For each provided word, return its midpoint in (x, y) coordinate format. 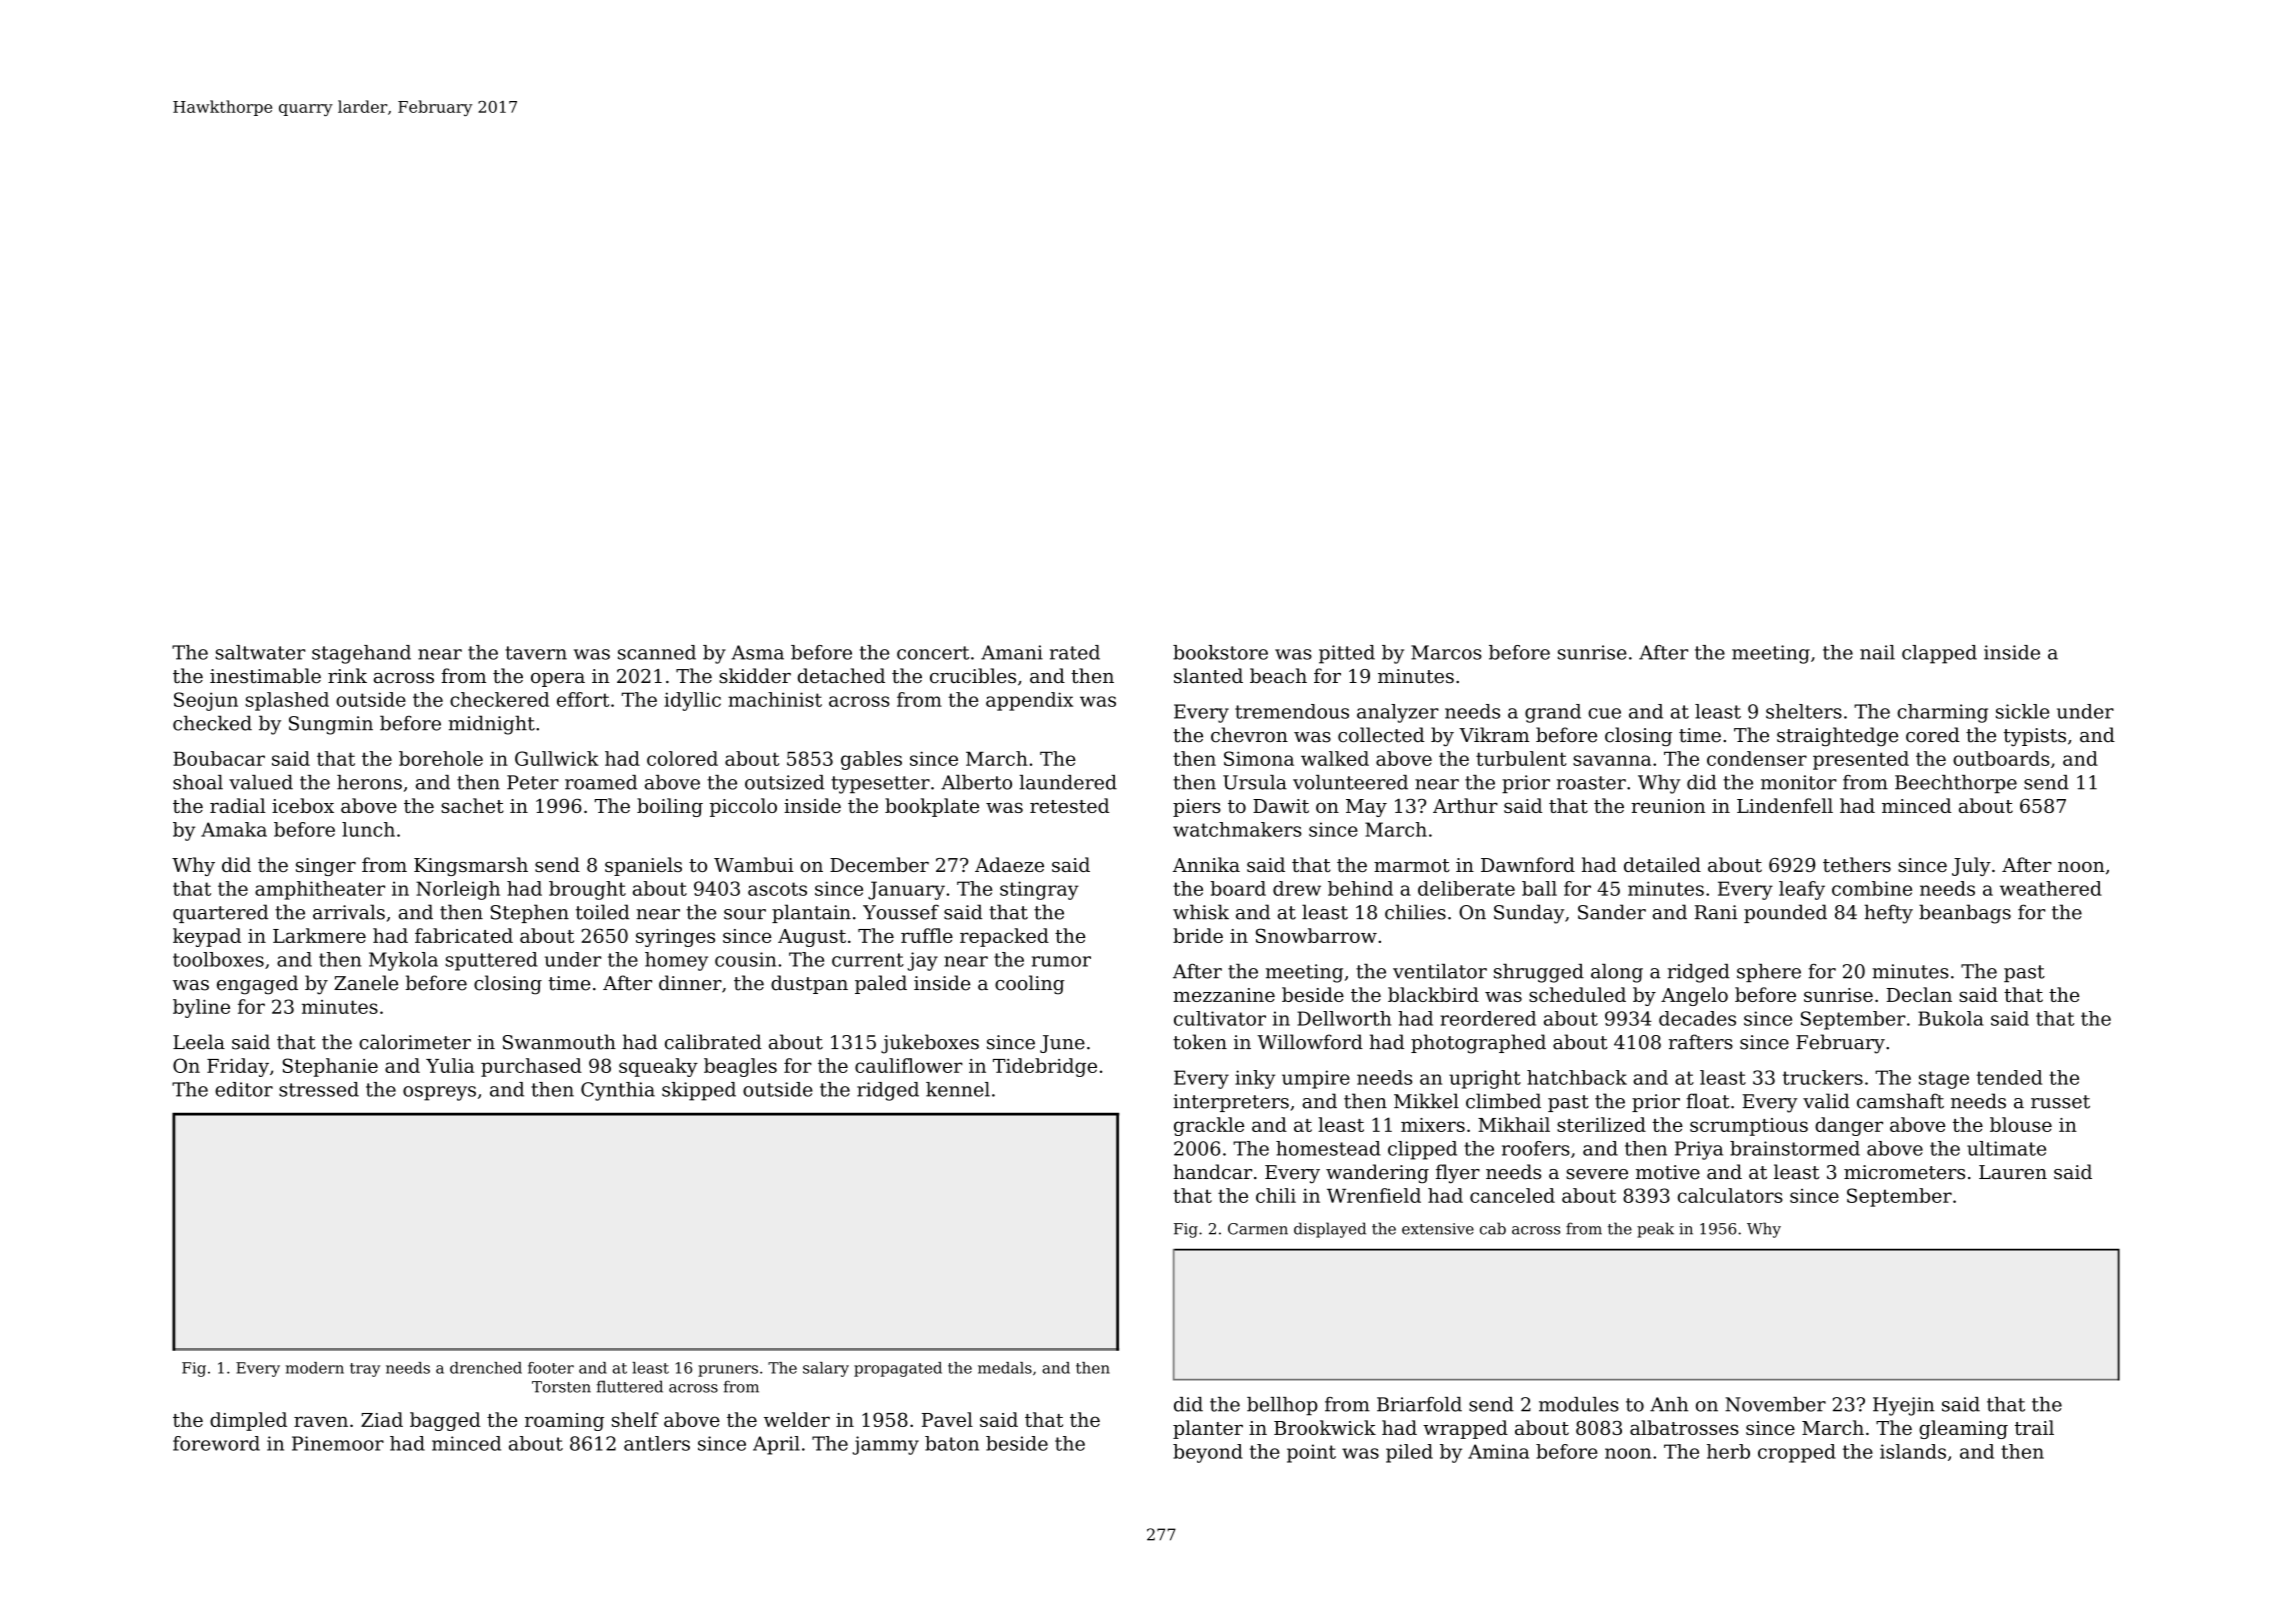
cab (1493, 1228)
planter (1208, 1429)
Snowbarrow (1316, 935)
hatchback (1577, 1077)
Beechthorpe (1956, 784)
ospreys (439, 1093)
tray (365, 1370)
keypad (207, 937)
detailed (1662, 864)
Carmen (1258, 1229)
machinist (775, 699)
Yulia (450, 1065)
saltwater (260, 652)
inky (1255, 1079)
